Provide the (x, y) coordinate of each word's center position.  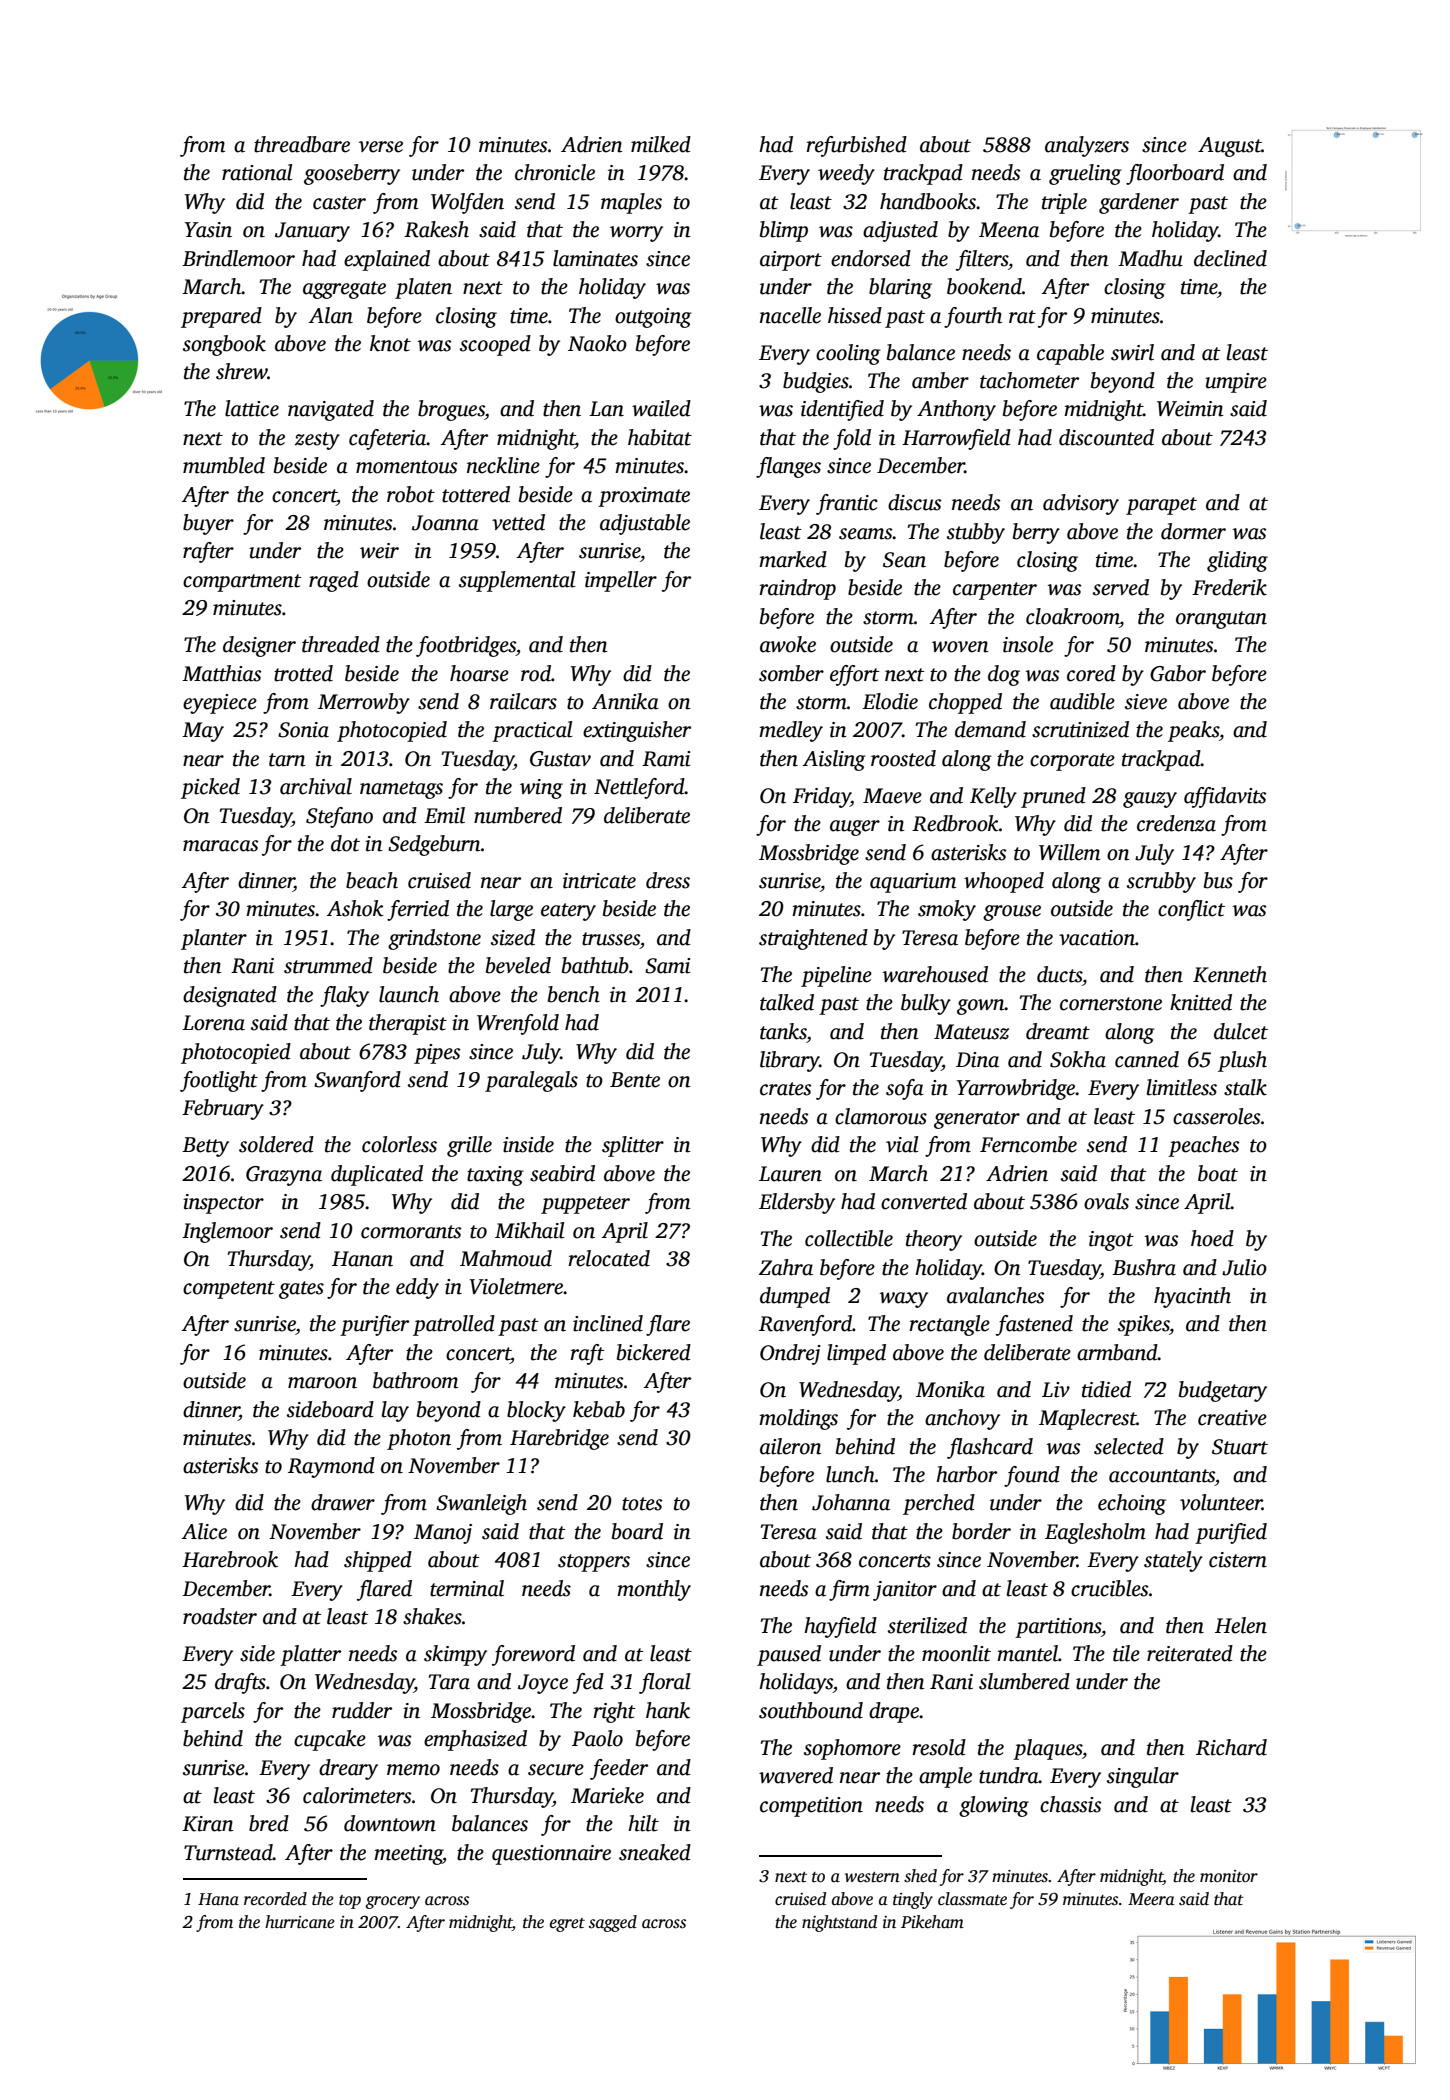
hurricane (300, 1922)
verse (381, 147)
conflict (1191, 910)
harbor (966, 1474)
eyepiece (220, 704)
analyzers (1087, 146)
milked (661, 144)
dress (668, 880)
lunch (850, 1474)
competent (229, 1290)
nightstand (839, 1923)
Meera (1151, 1899)
